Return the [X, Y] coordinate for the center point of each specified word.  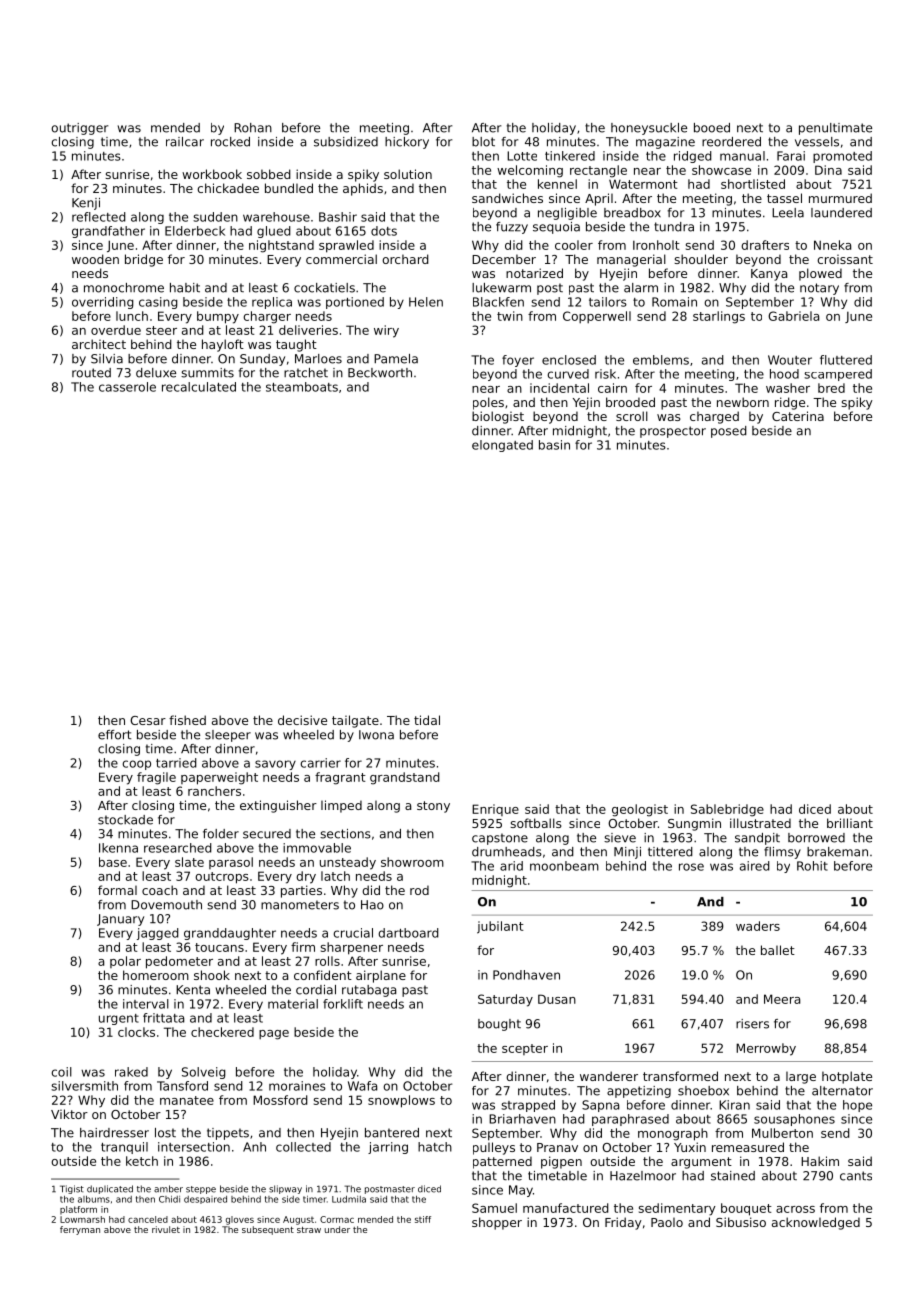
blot [483, 142]
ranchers [214, 791]
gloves [240, 1220]
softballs [536, 823]
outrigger [79, 129]
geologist [640, 810]
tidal [427, 720]
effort [114, 735]
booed [712, 128]
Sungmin [694, 824]
